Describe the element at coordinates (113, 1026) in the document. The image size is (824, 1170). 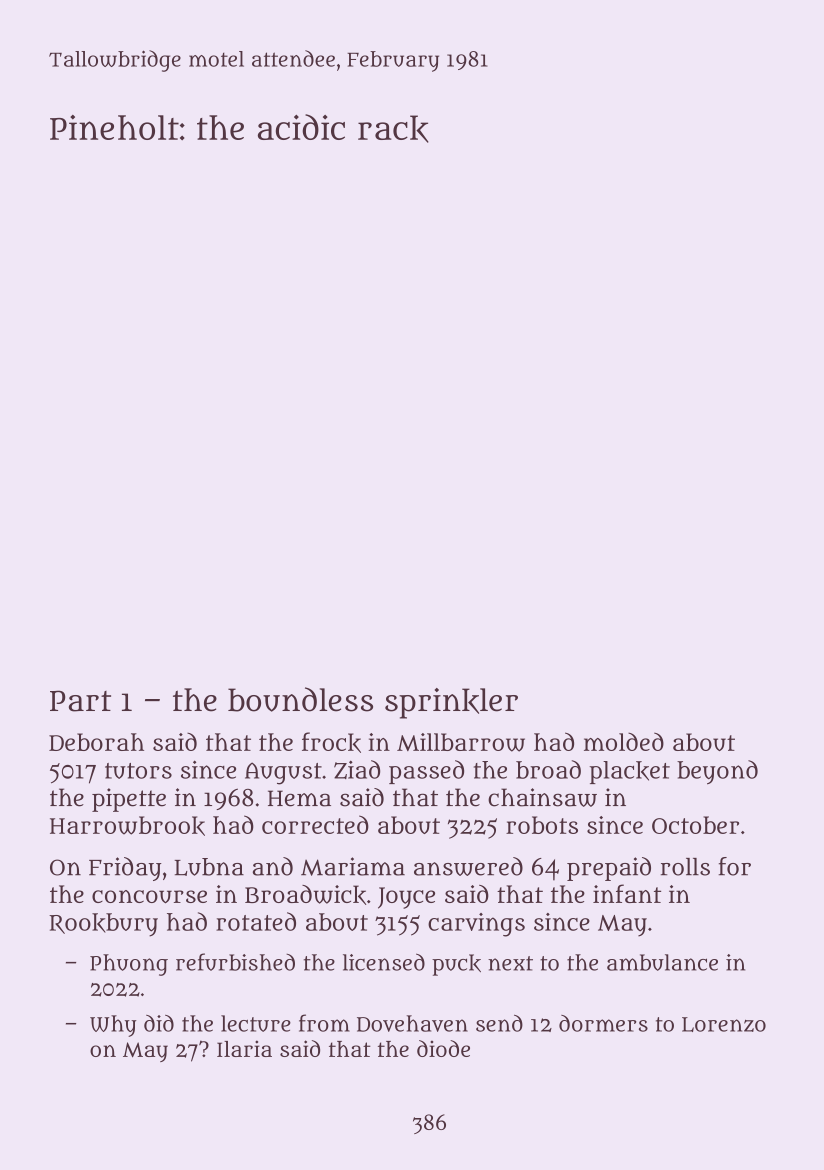
I see `Why` at that location.
